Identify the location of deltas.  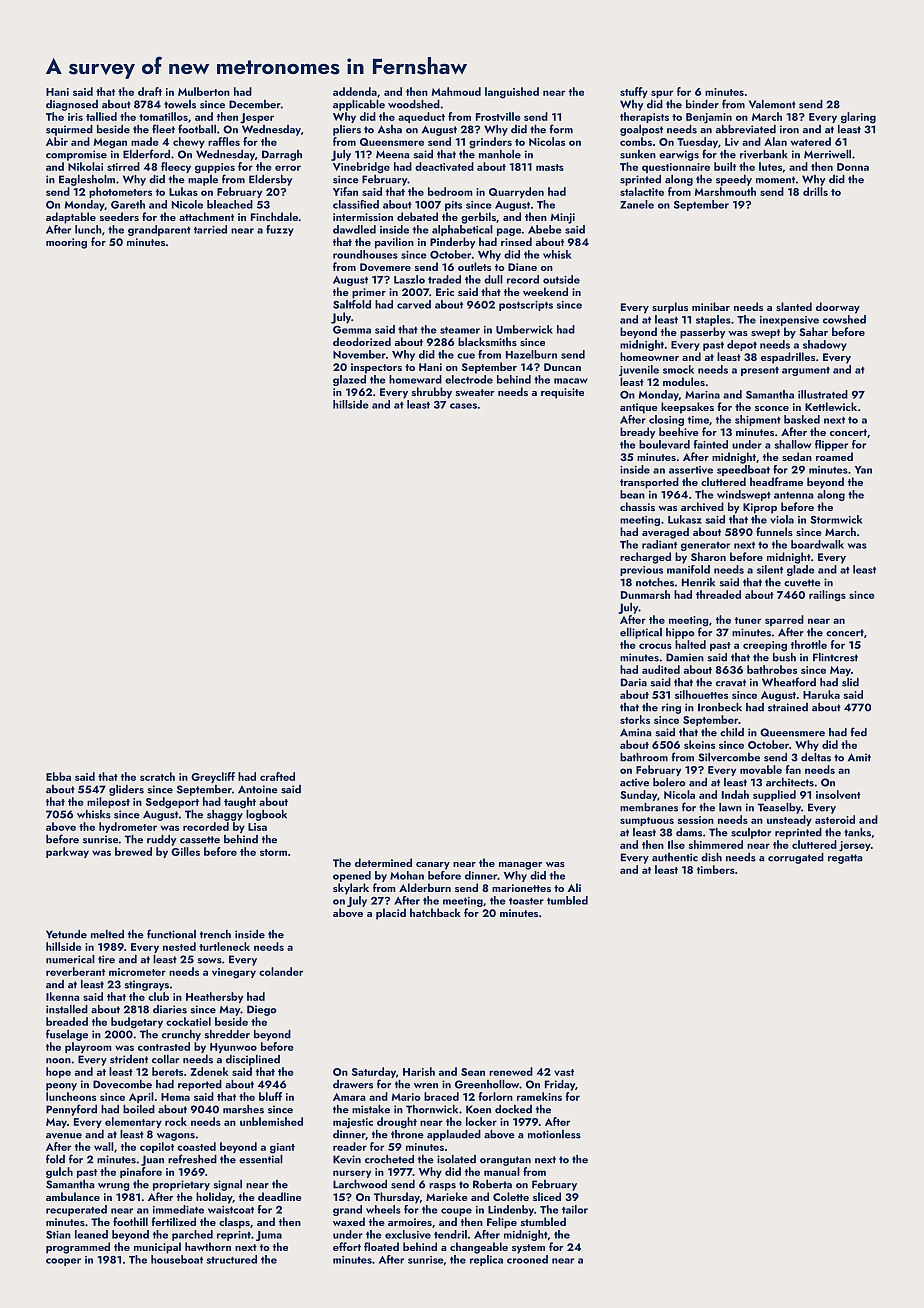
(816, 757).
